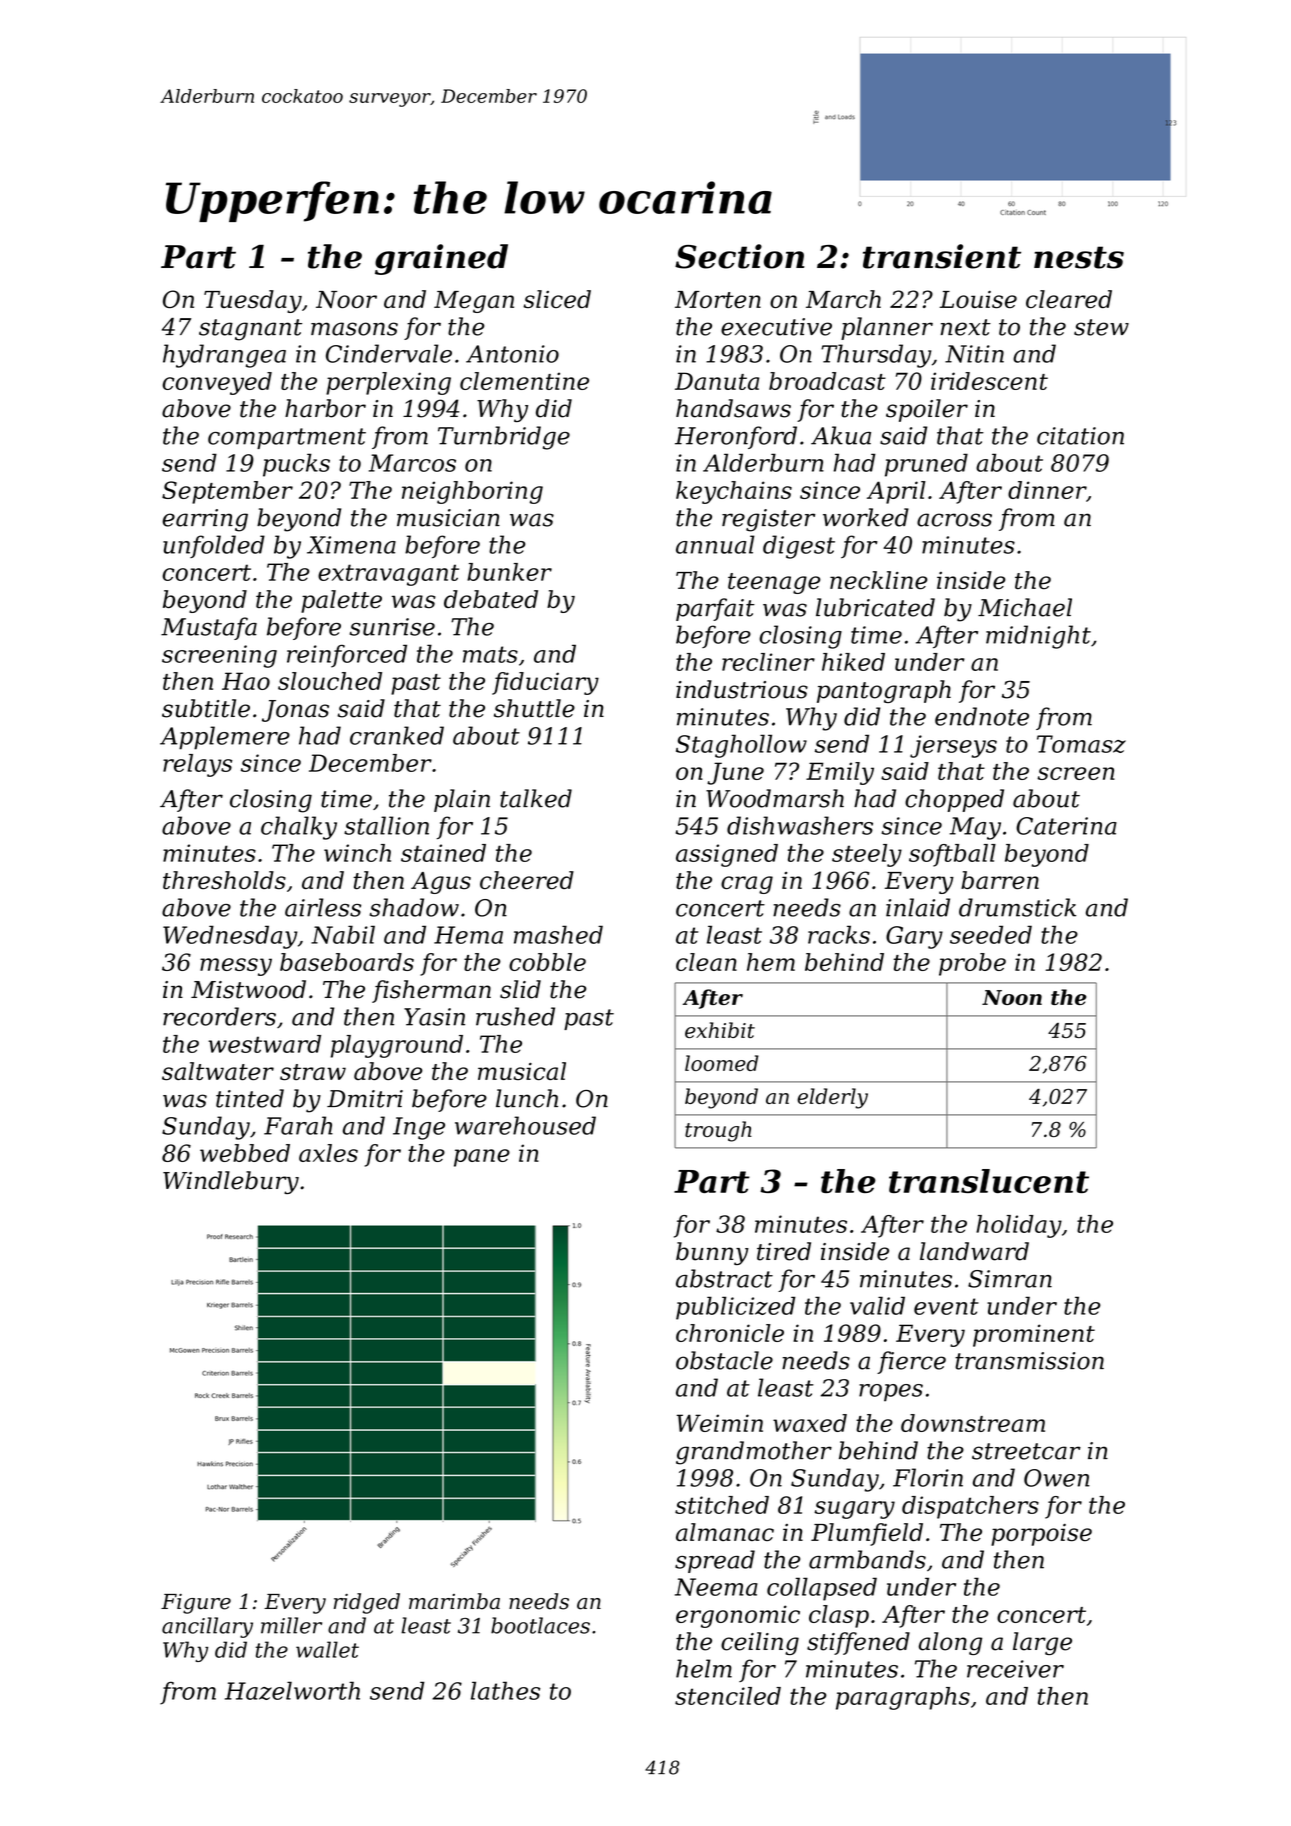 This image has height=1826, width=1291. I want to click on ancillary, so click(207, 1627).
